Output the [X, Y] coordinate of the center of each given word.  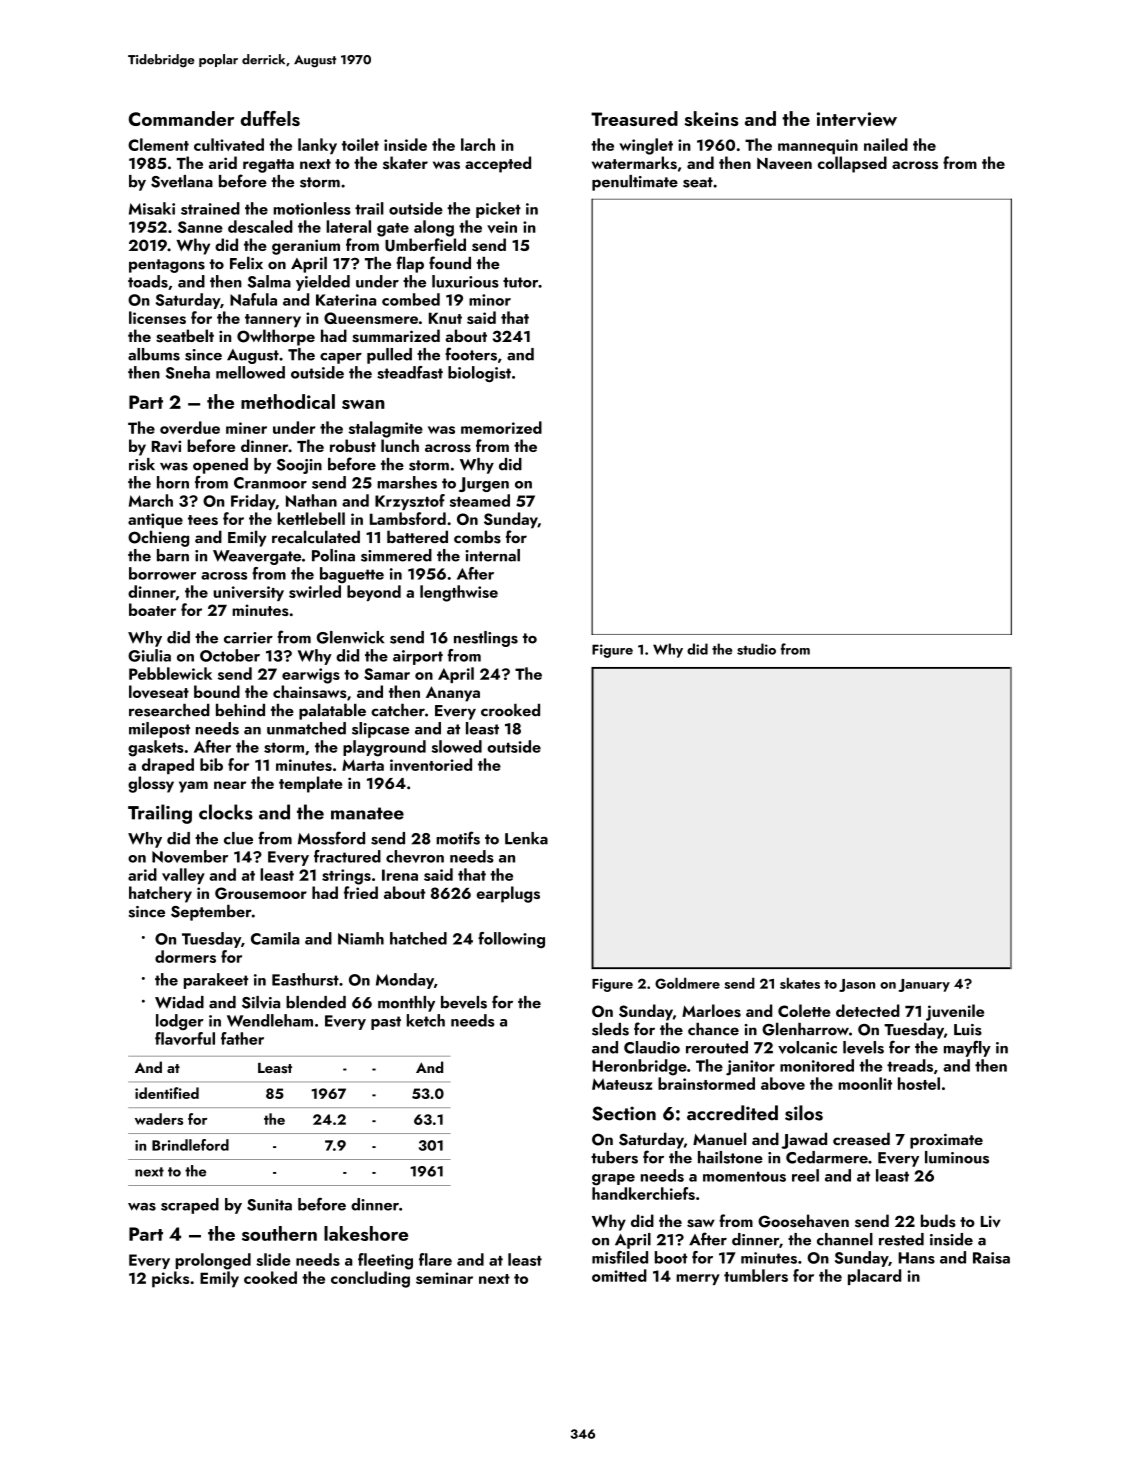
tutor [520, 282]
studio [756, 649]
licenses [157, 317]
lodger [180, 1022]
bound [217, 691]
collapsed [852, 164]
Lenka [526, 838]
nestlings [486, 639]
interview [857, 119]
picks [170, 1279]
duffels [270, 118]
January [924, 985]
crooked [510, 710]
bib [211, 764]
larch [478, 144]
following [511, 940]
